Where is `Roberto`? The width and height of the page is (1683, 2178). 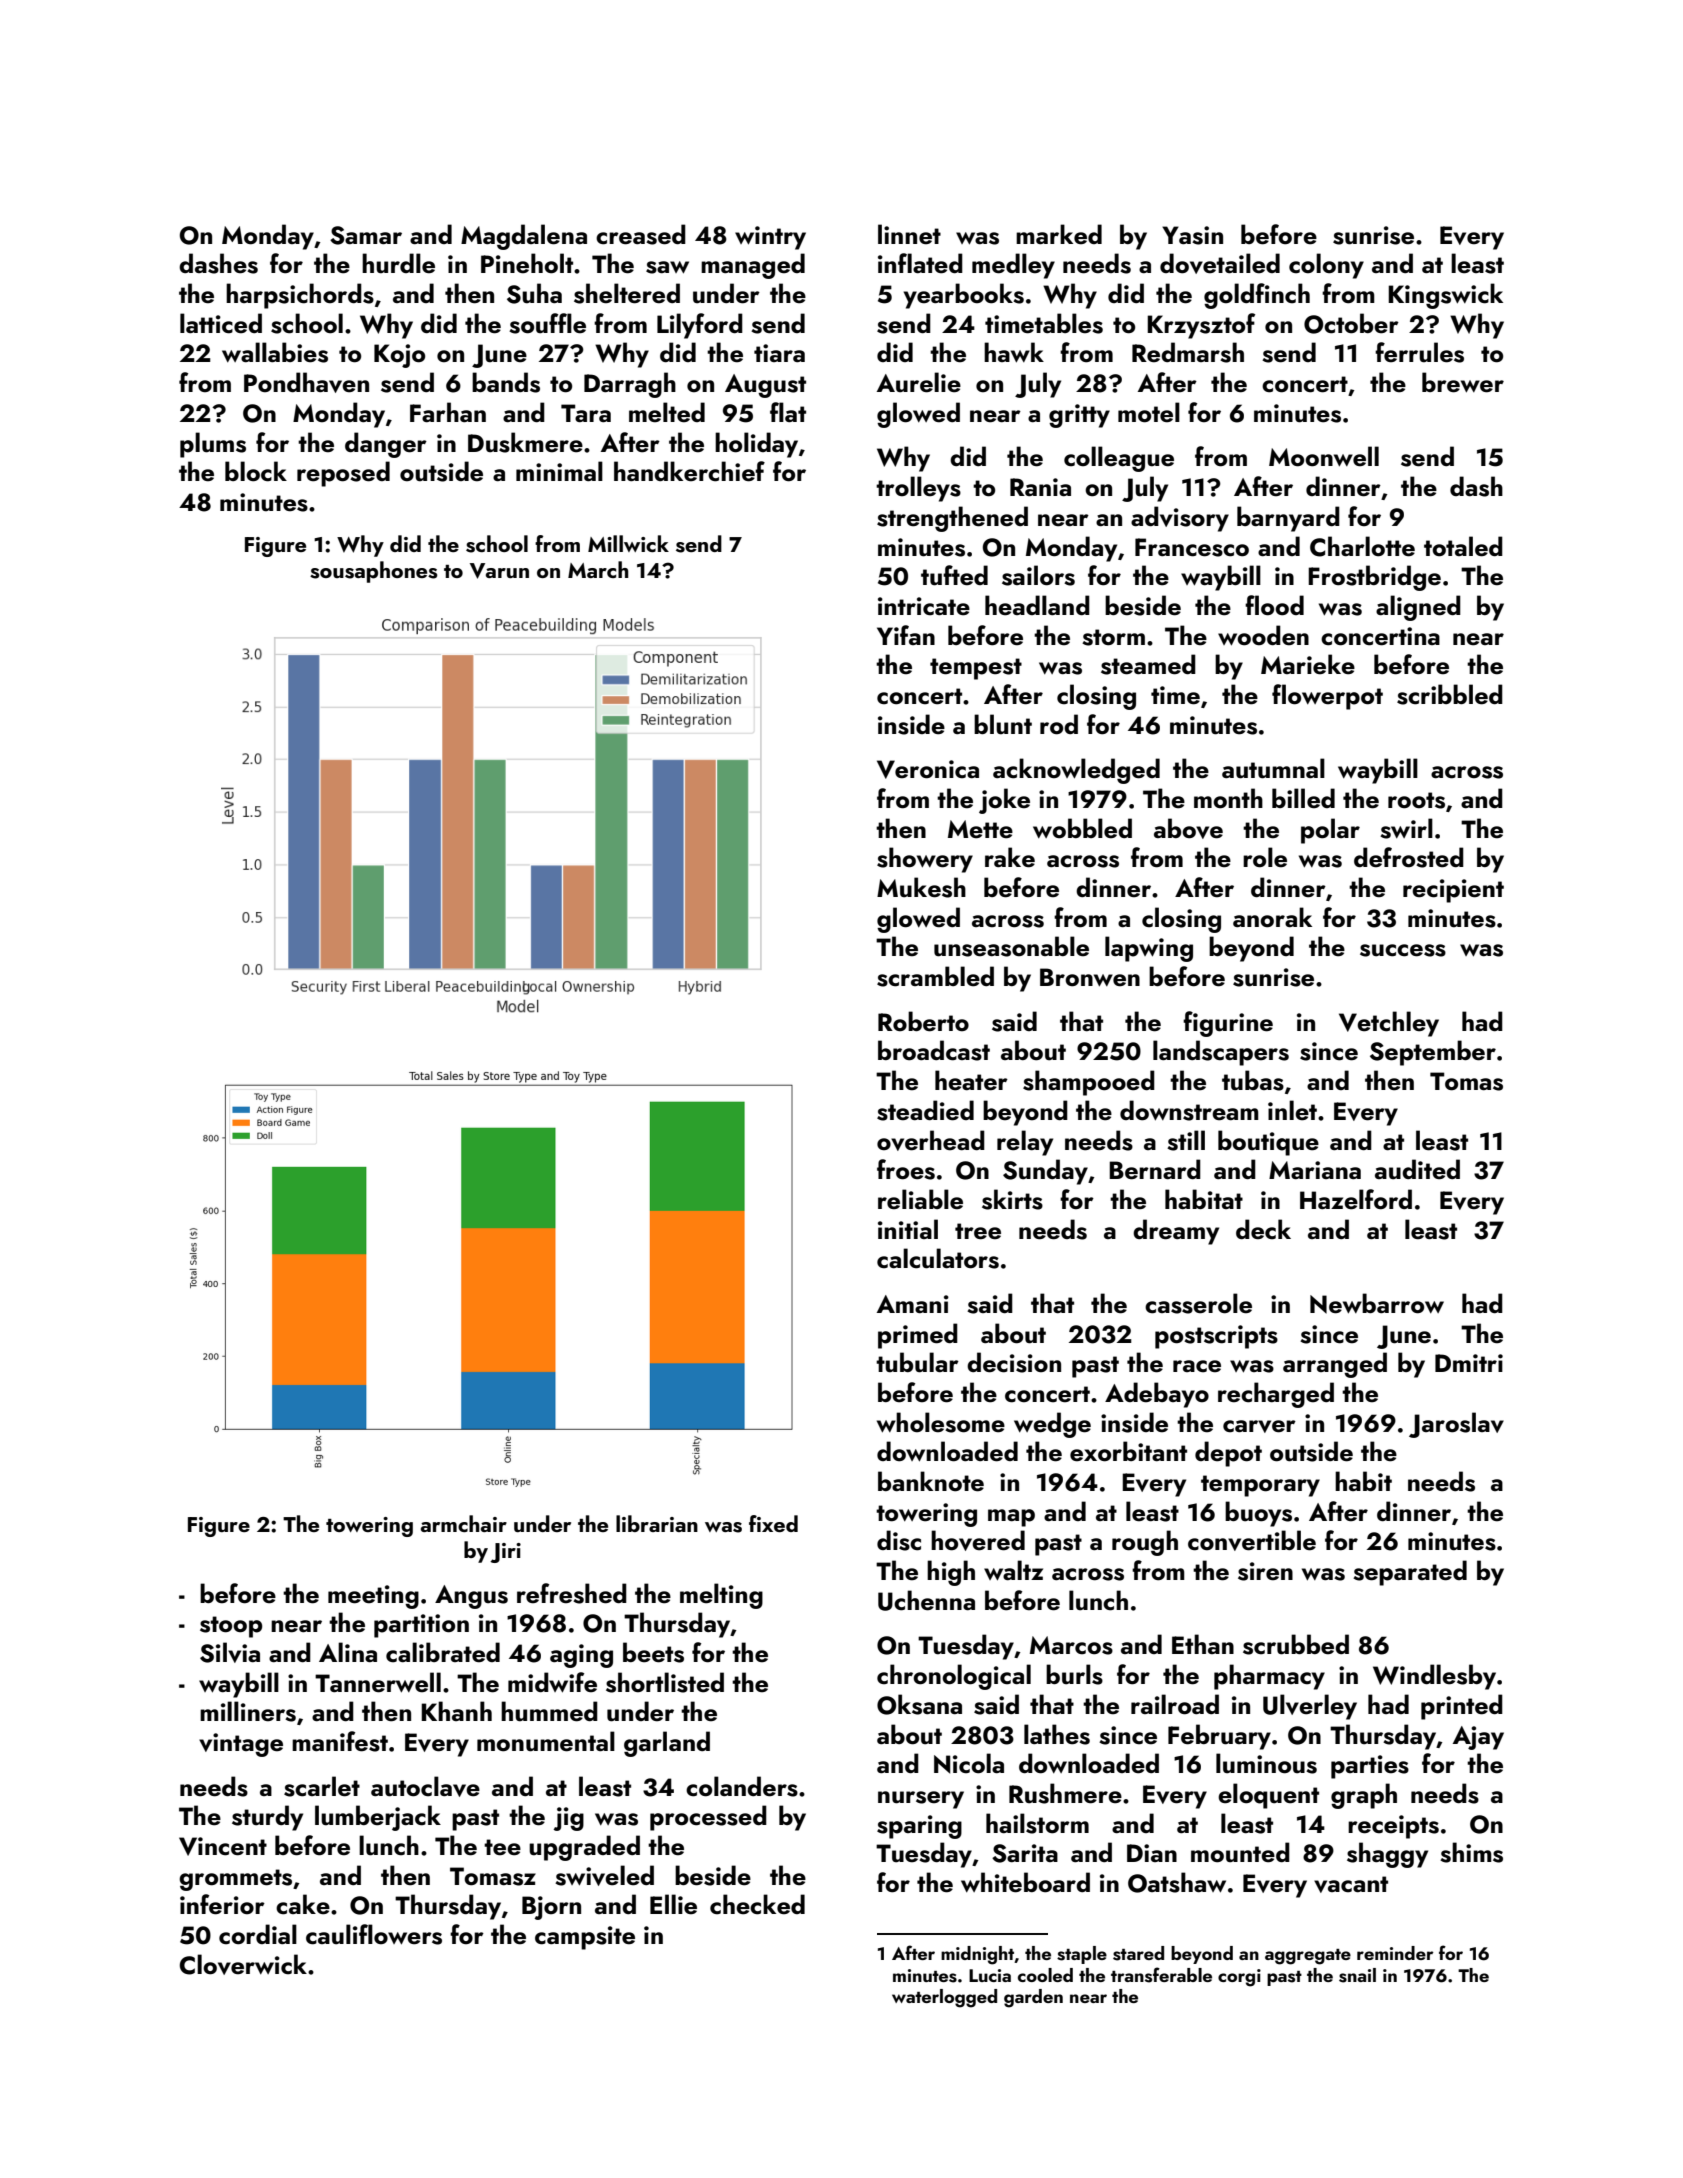 Roberto is located at coordinates (923, 1021).
